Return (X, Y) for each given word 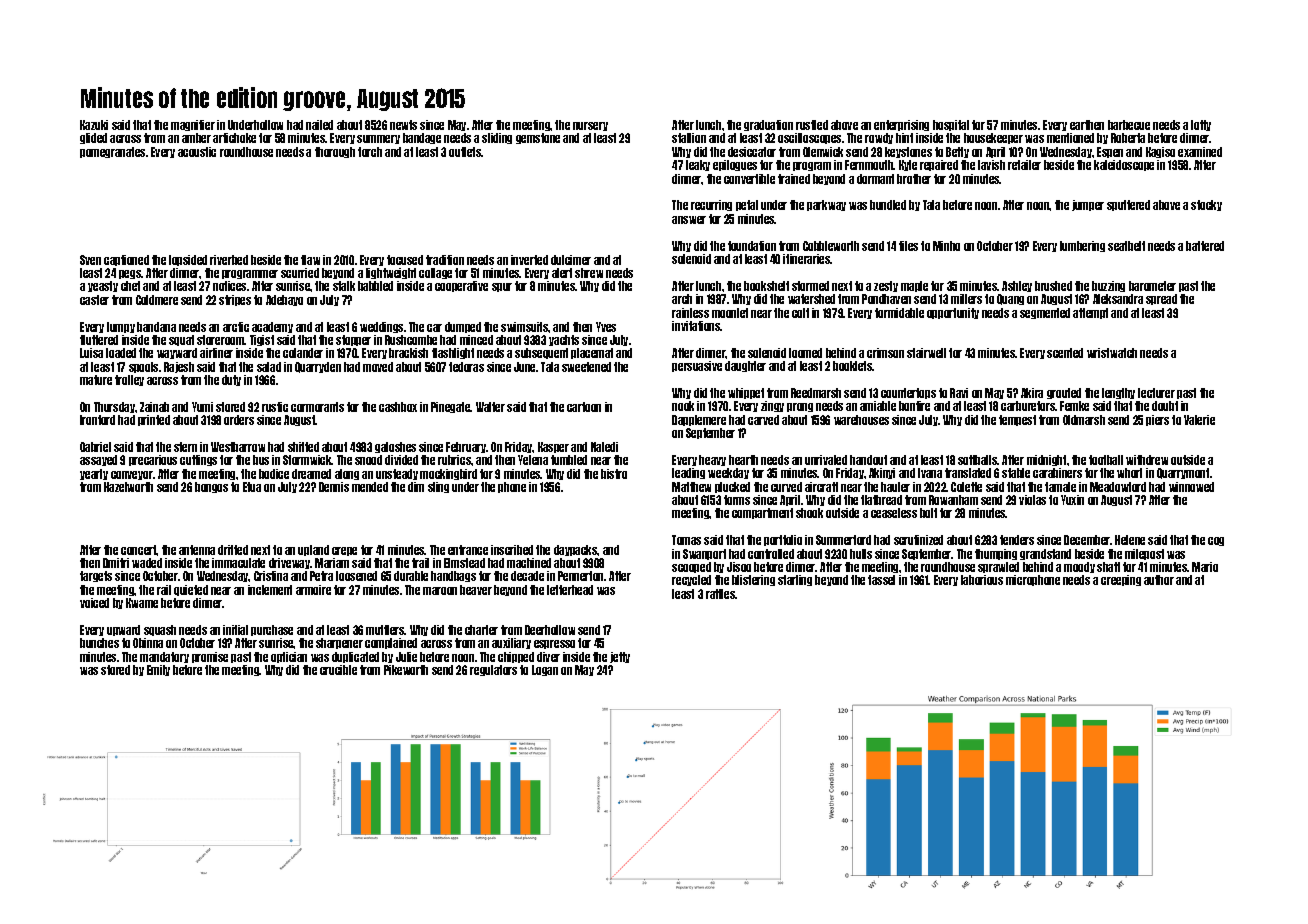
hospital (951, 125)
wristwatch (1112, 353)
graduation (768, 125)
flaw (310, 260)
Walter (490, 407)
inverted (529, 260)
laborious (982, 580)
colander (303, 353)
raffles (721, 594)
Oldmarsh (1084, 420)
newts (403, 125)
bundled (888, 205)
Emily (158, 670)
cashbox (398, 407)
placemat (592, 353)
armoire (313, 590)
